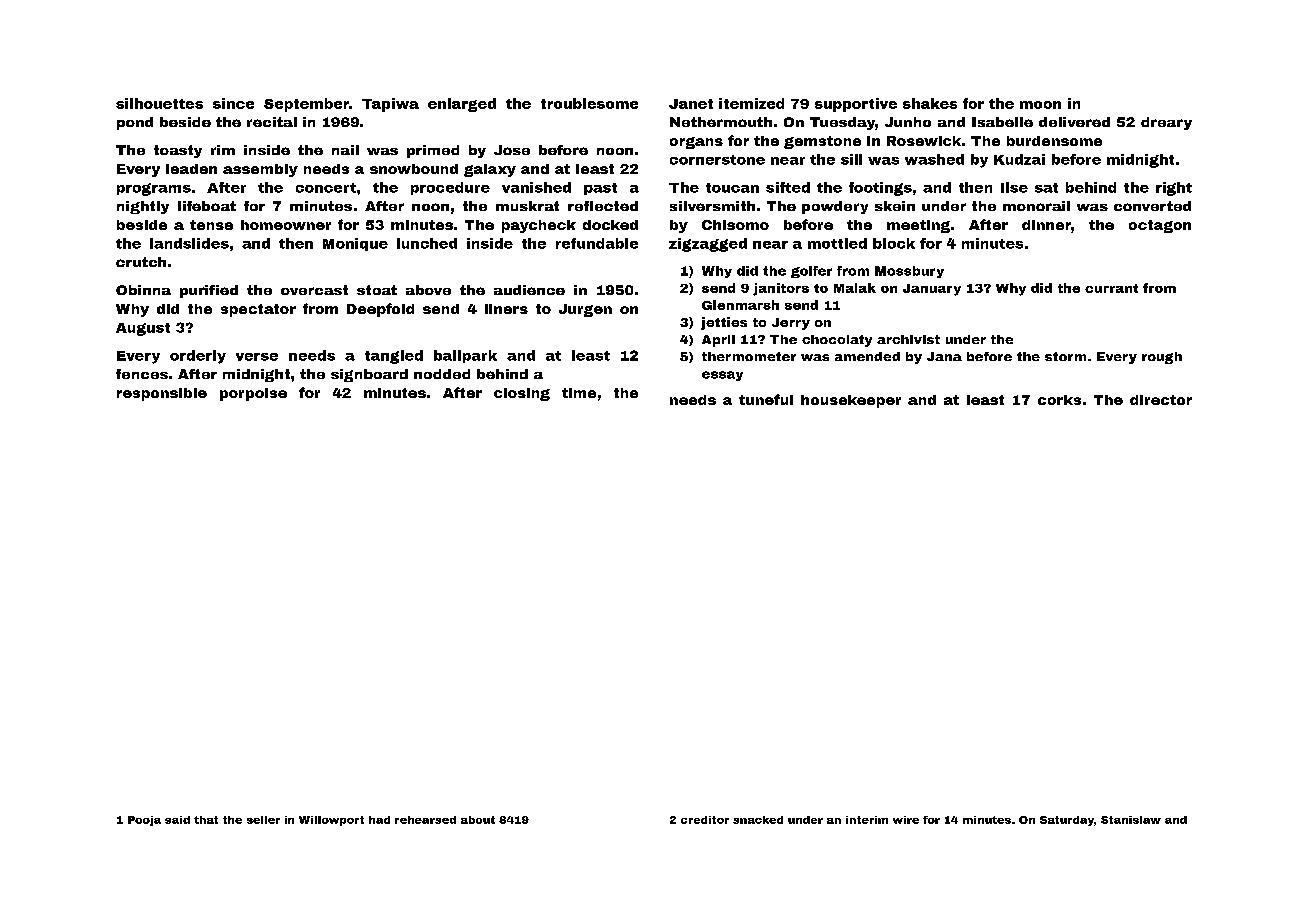  I want to click on time, so click(579, 393).
